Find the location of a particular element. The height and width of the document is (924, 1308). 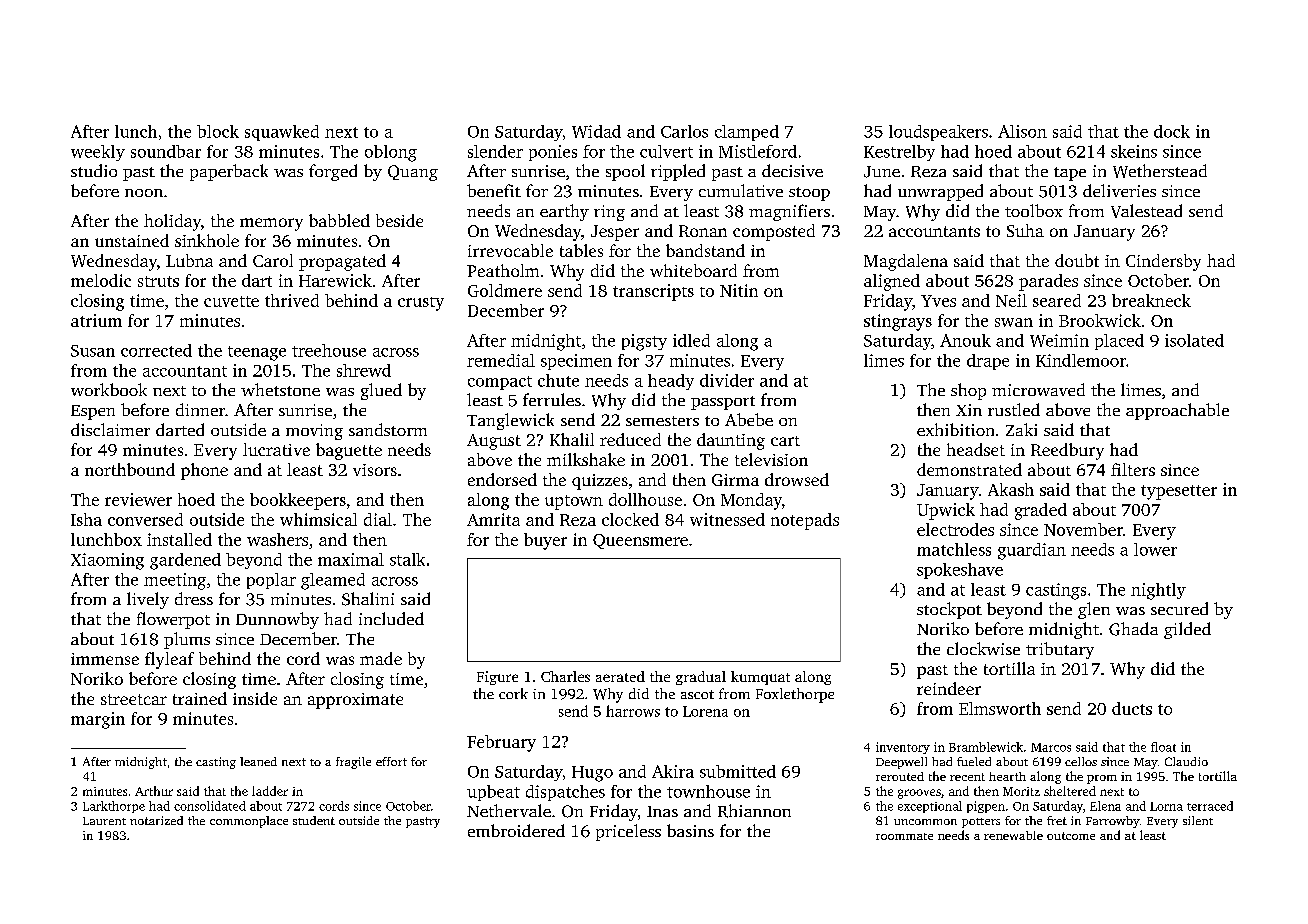

noon is located at coordinates (144, 193).
